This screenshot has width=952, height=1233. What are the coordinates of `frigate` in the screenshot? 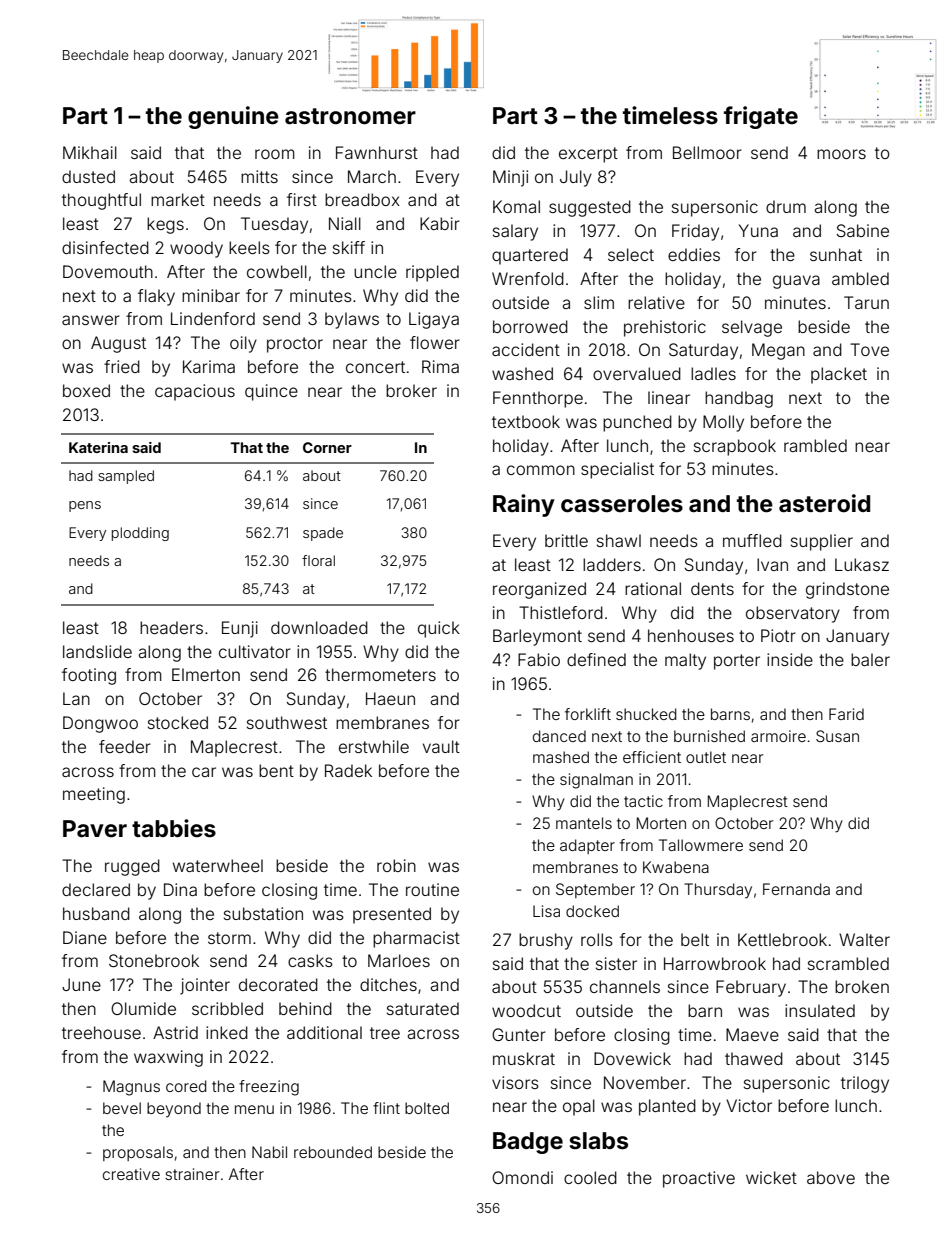 It's located at (761, 117).
